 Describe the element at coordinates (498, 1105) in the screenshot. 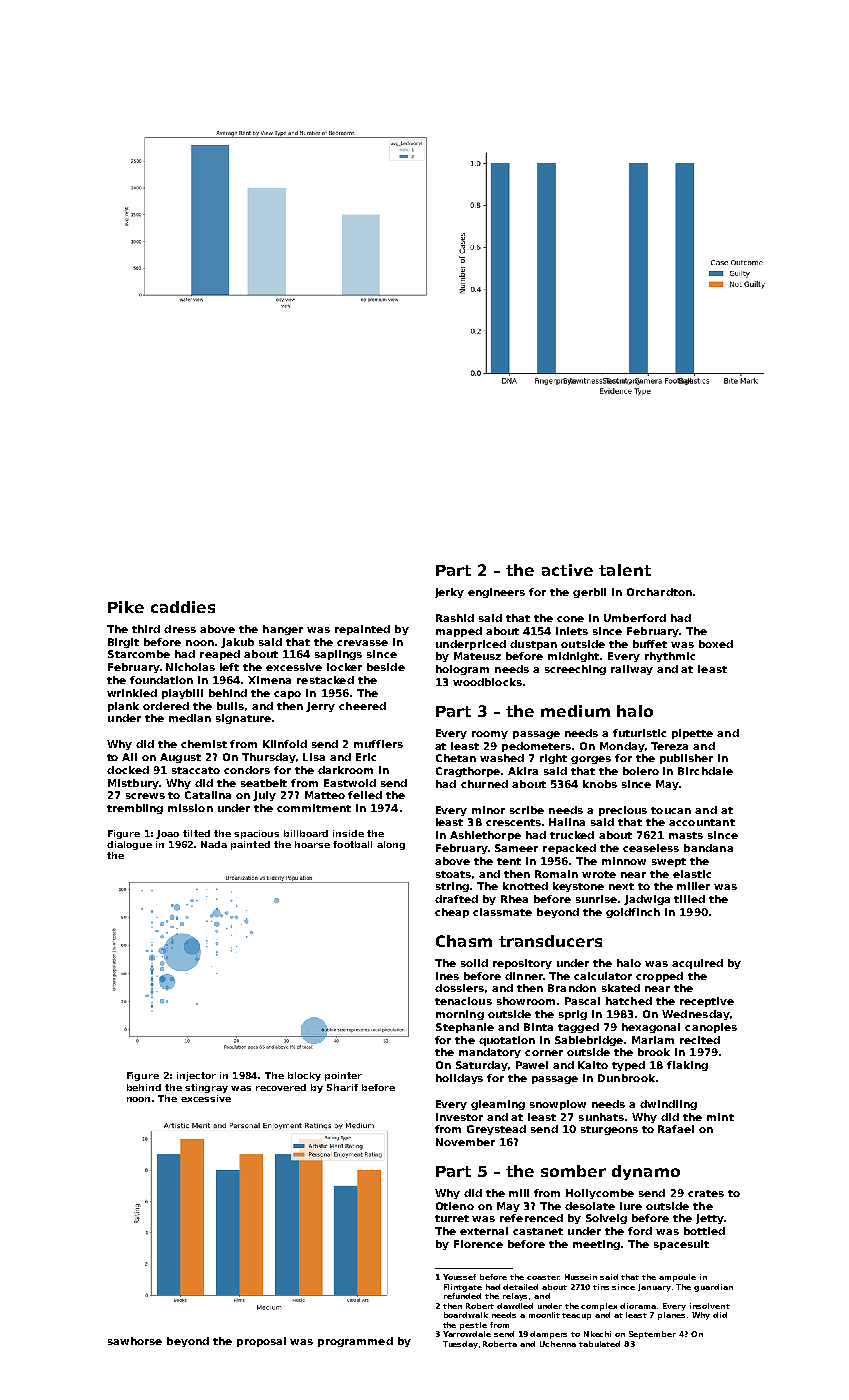

I see `gleaming` at that location.
